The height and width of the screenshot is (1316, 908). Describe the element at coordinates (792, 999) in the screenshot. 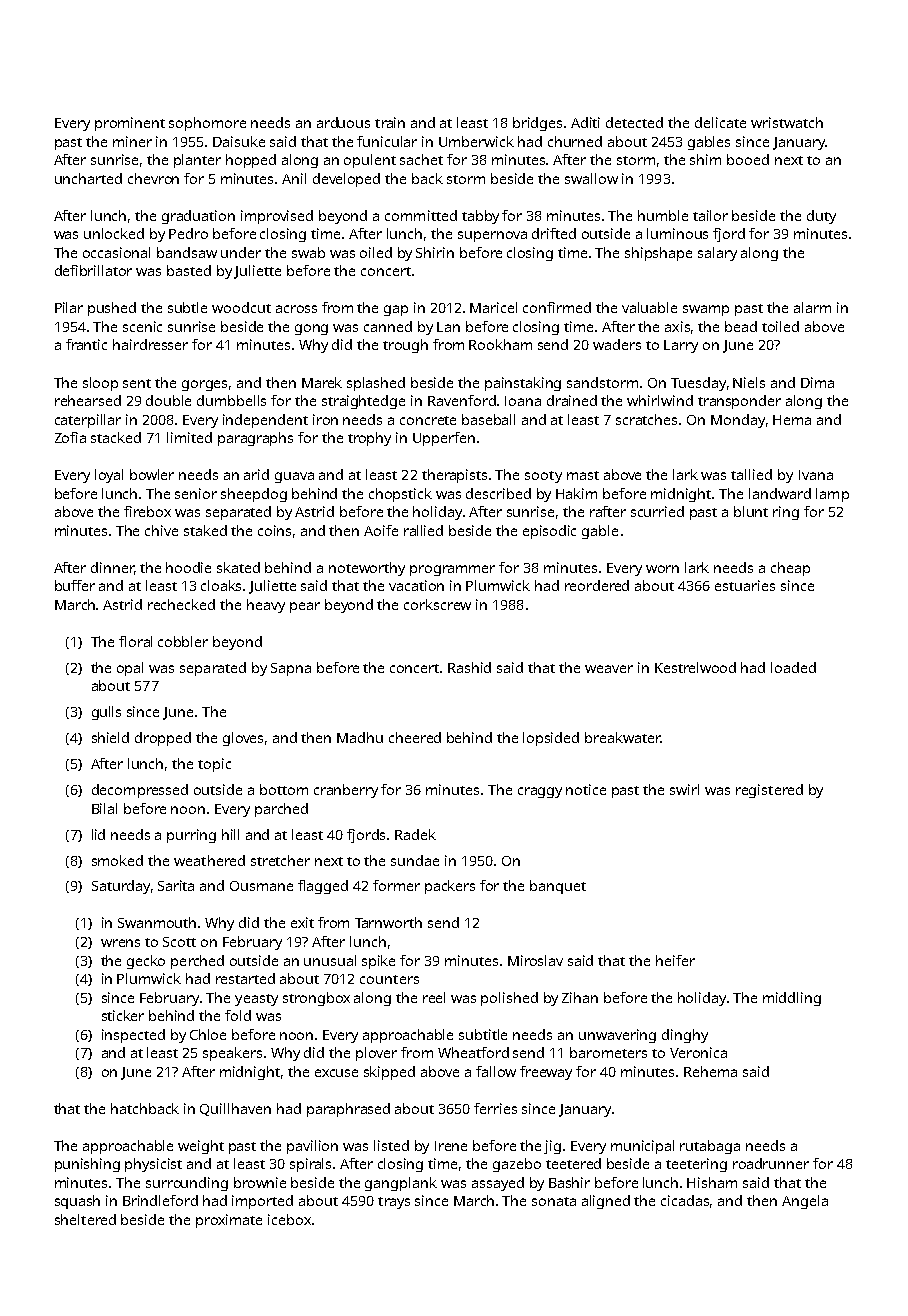

I see `middling` at that location.
